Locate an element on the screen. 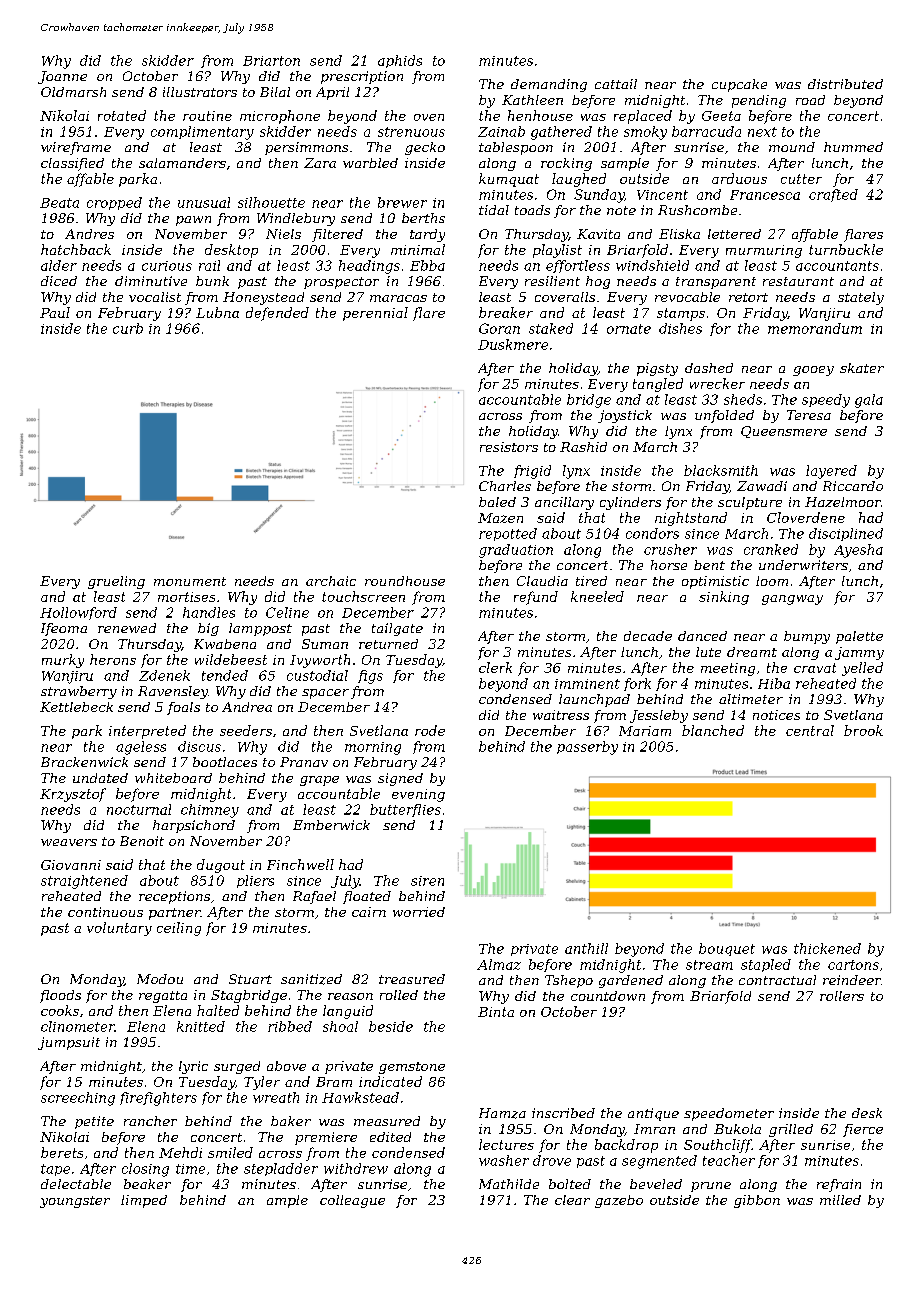 Image resolution: width=924 pixels, height=1308 pixels. Charles is located at coordinates (505, 486).
